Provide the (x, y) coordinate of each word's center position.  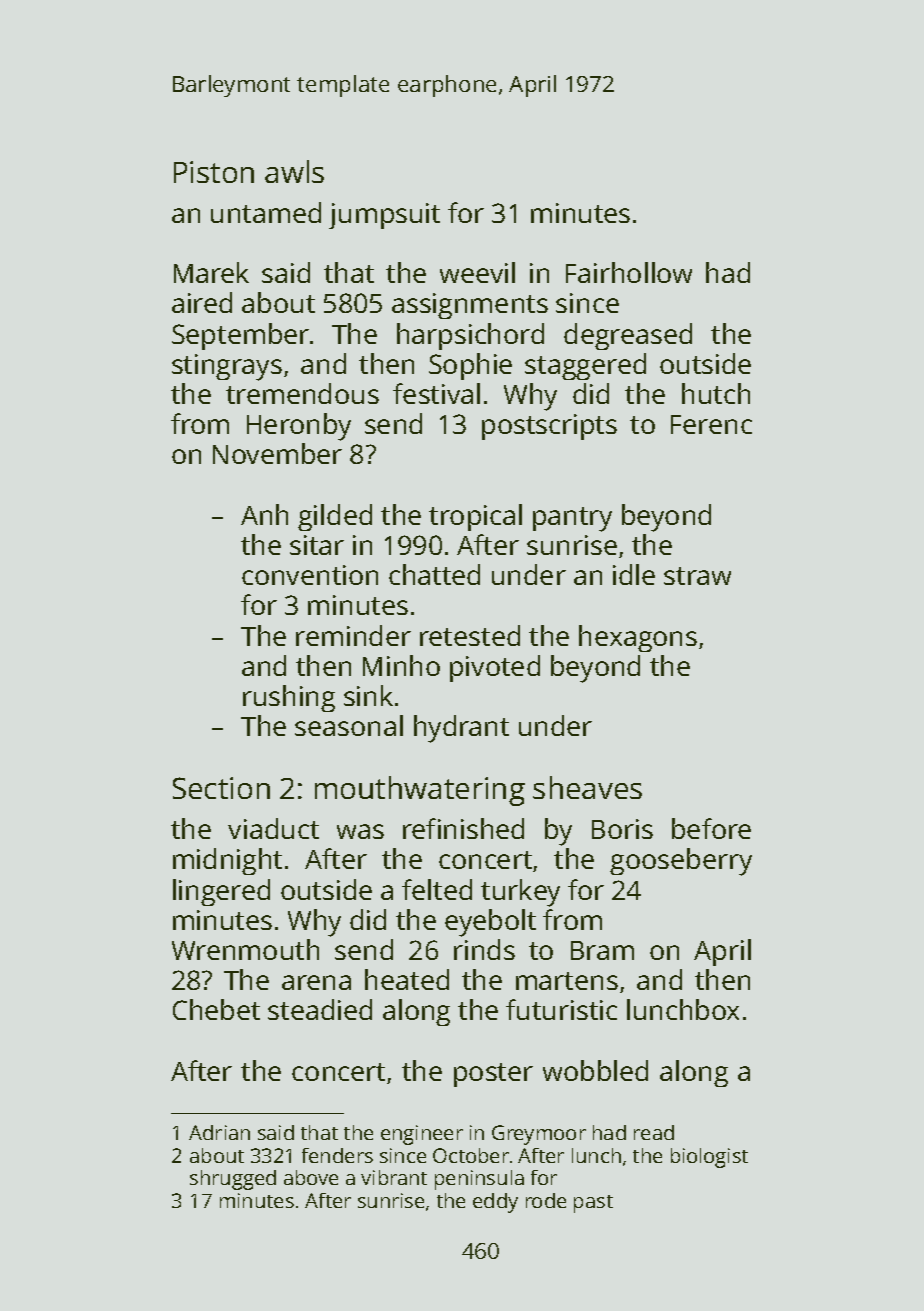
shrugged (233, 1180)
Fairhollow (629, 272)
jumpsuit (384, 216)
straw (697, 576)
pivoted (495, 668)
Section (221, 788)
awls (294, 171)
